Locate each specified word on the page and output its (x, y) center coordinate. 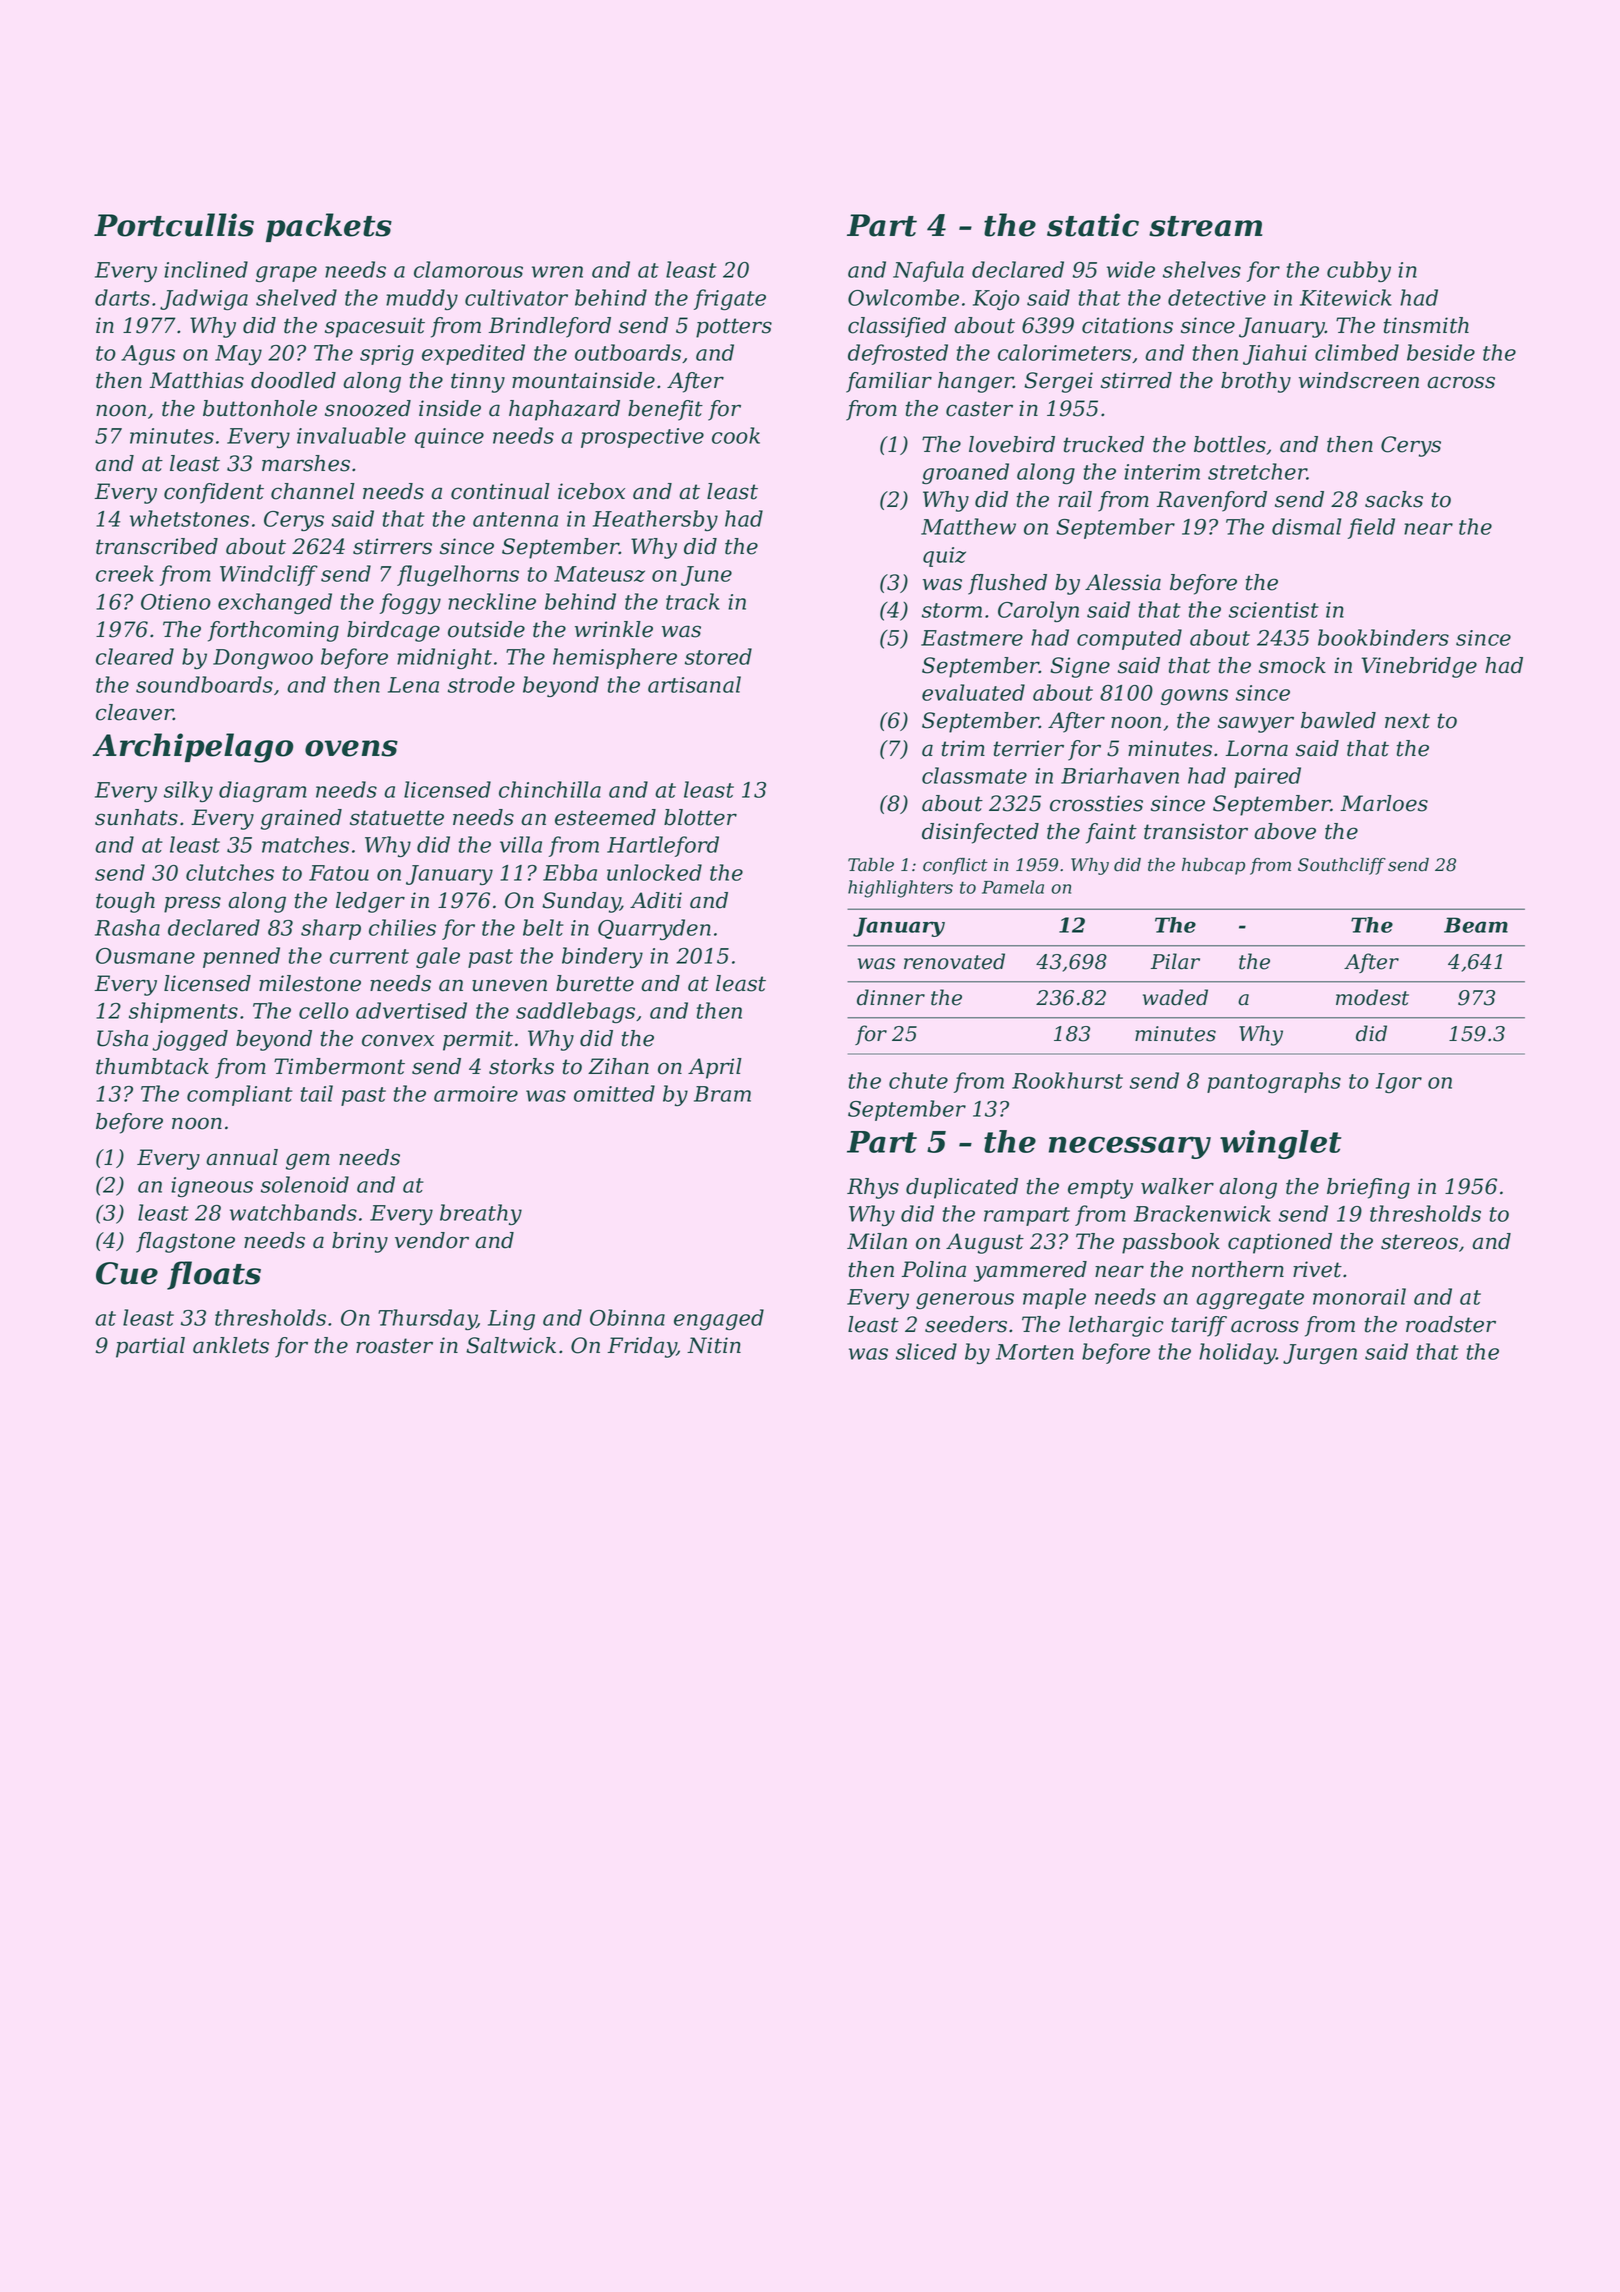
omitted (614, 1093)
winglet (1280, 1144)
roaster (394, 1346)
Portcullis (174, 225)
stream (1205, 226)
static (1093, 225)
